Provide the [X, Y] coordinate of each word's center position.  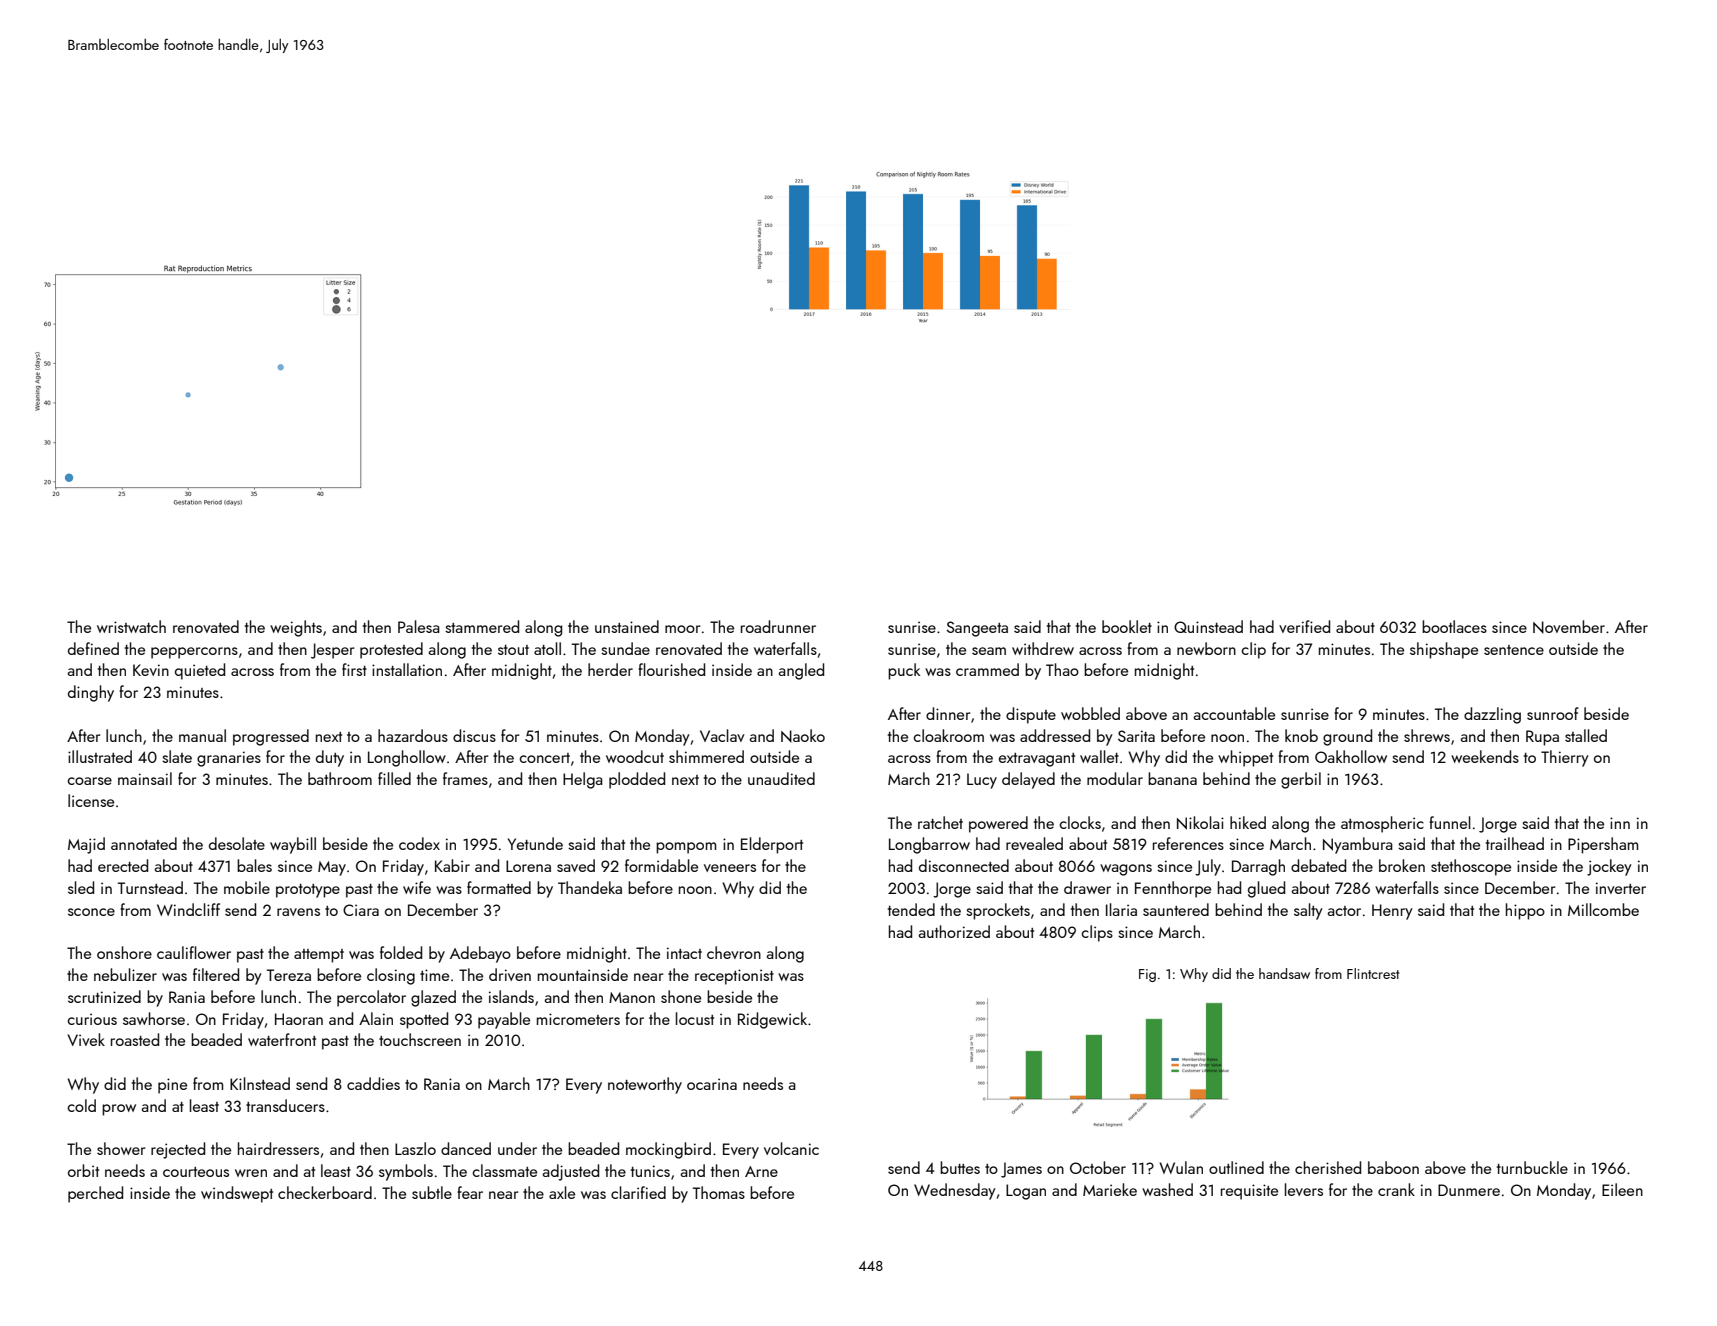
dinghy [91, 693]
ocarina [712, 1084]
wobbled [1090, 713]
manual [202, 735]
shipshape [1444, 650]
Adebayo [480, 954]
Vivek [86, 1039]
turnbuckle [1532, 1167]
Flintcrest [1373, 973]
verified [1304, 626]
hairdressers [278, 1148]
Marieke [1110, 1189]
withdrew [1043, 648]
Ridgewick [772, 1020]
